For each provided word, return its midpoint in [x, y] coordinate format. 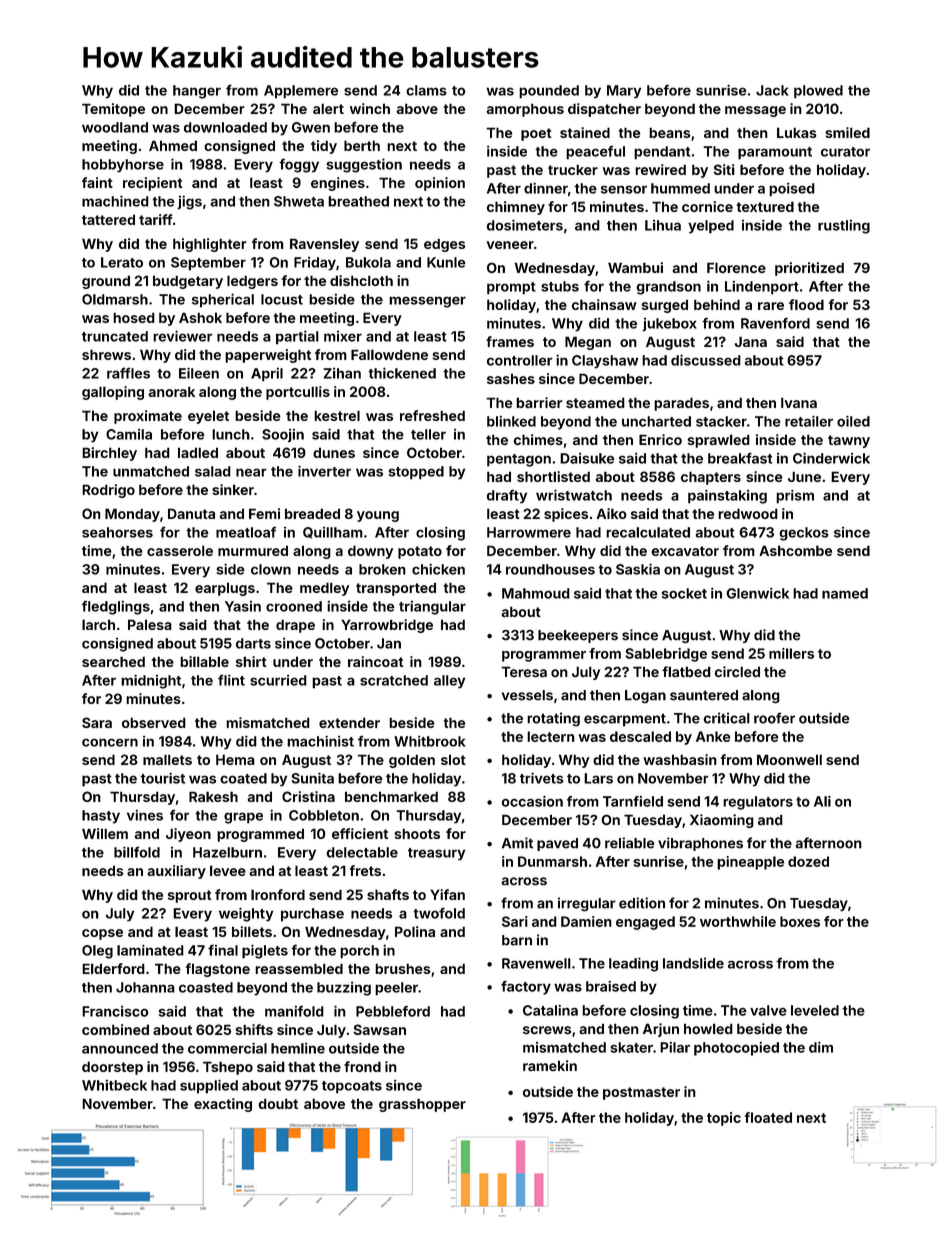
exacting [223, 1105]
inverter [324, 471]
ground [106, 282]
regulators [758, 803]
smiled [847, 132]
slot [453, 760]
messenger [427, 302]
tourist [162, 778]
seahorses [117, 532]
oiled [853, 421]
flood [806, 304]
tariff [156, 219]
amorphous [525, 110]
